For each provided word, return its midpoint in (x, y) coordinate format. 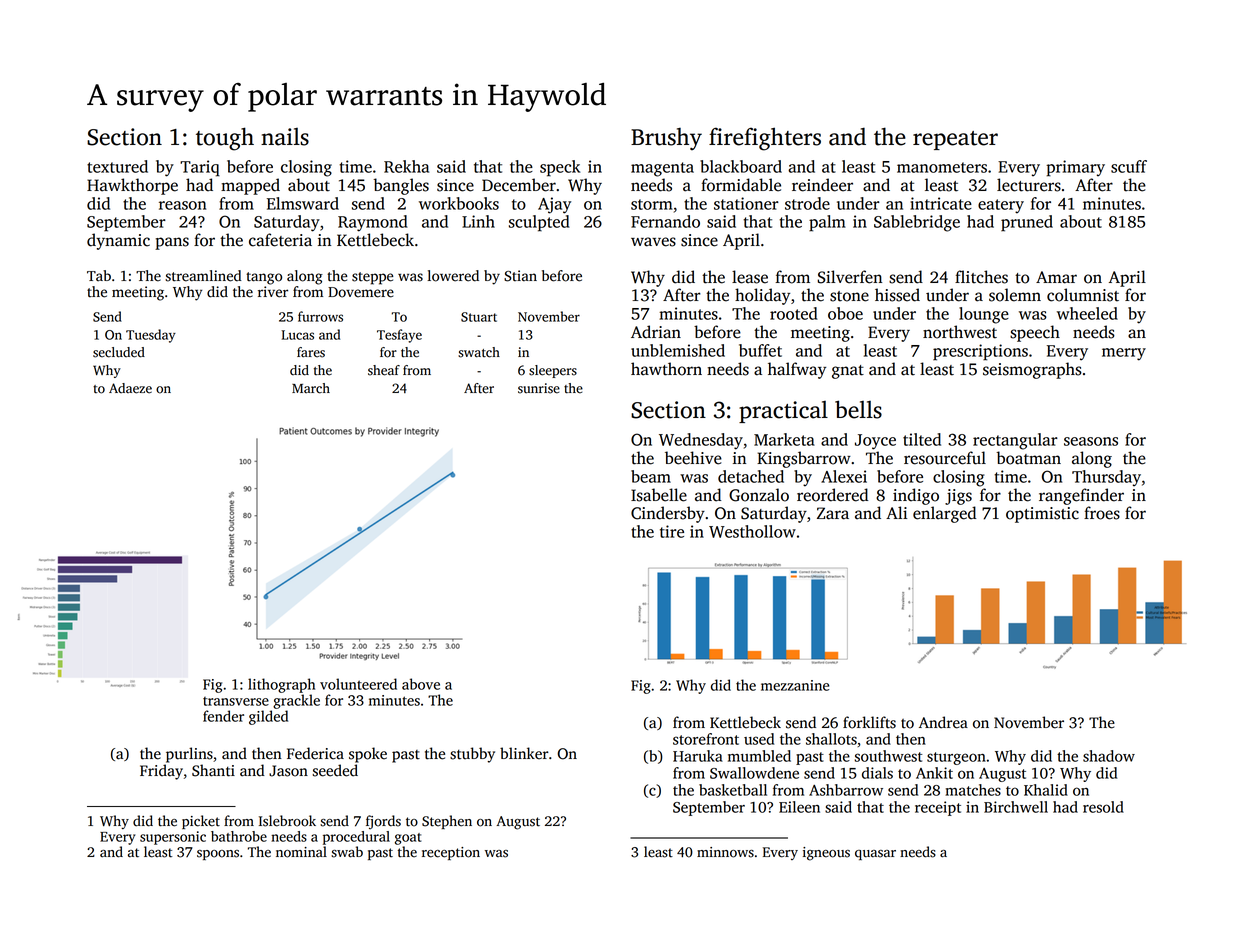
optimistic (1042, 515)
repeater (955, 140)
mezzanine (795, 685)
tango (264, 278)
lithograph (281, 685)
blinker (524, 753)
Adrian (656, 332)
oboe (845, 313)
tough (225, 139)
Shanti (213, 770)
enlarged (944, 514)
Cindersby (668, 514)
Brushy (666, 139)
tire (672, 531)
